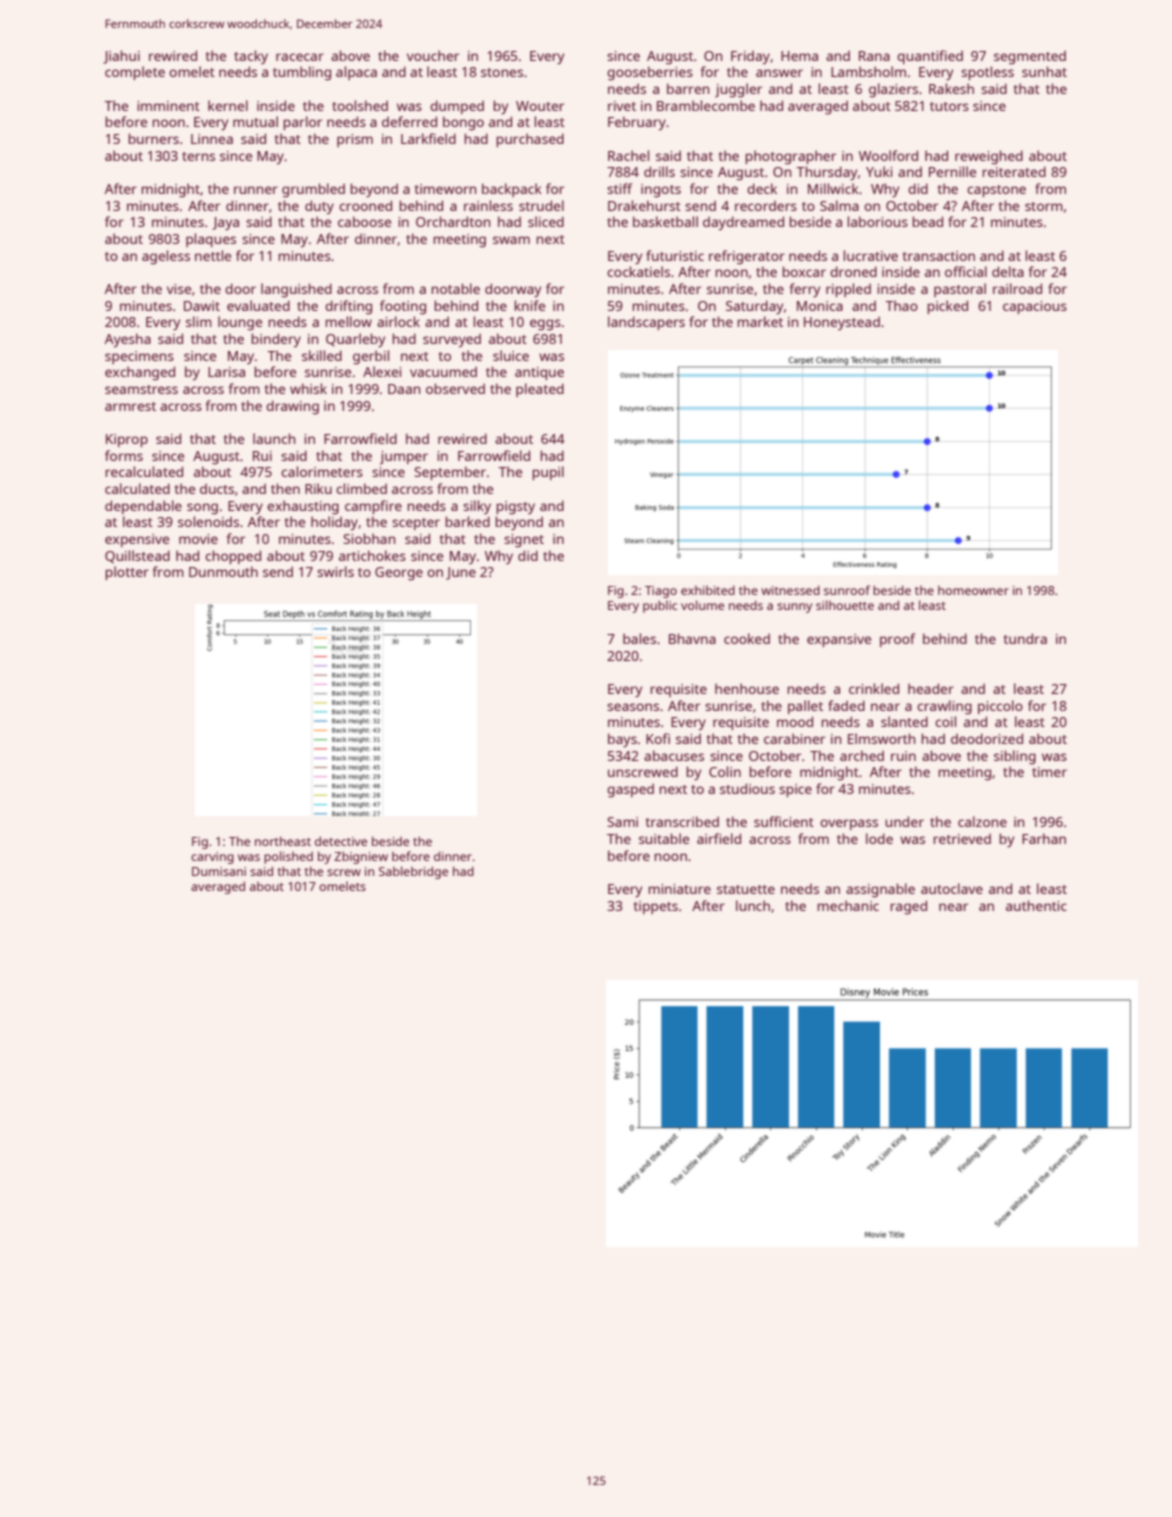 Image resolution: width=1172 pixels, height=1517 pixels. What do you see at coordinates (457, 107) in the screenshot?
I see `dumped` at bounding box center [457, 107].
